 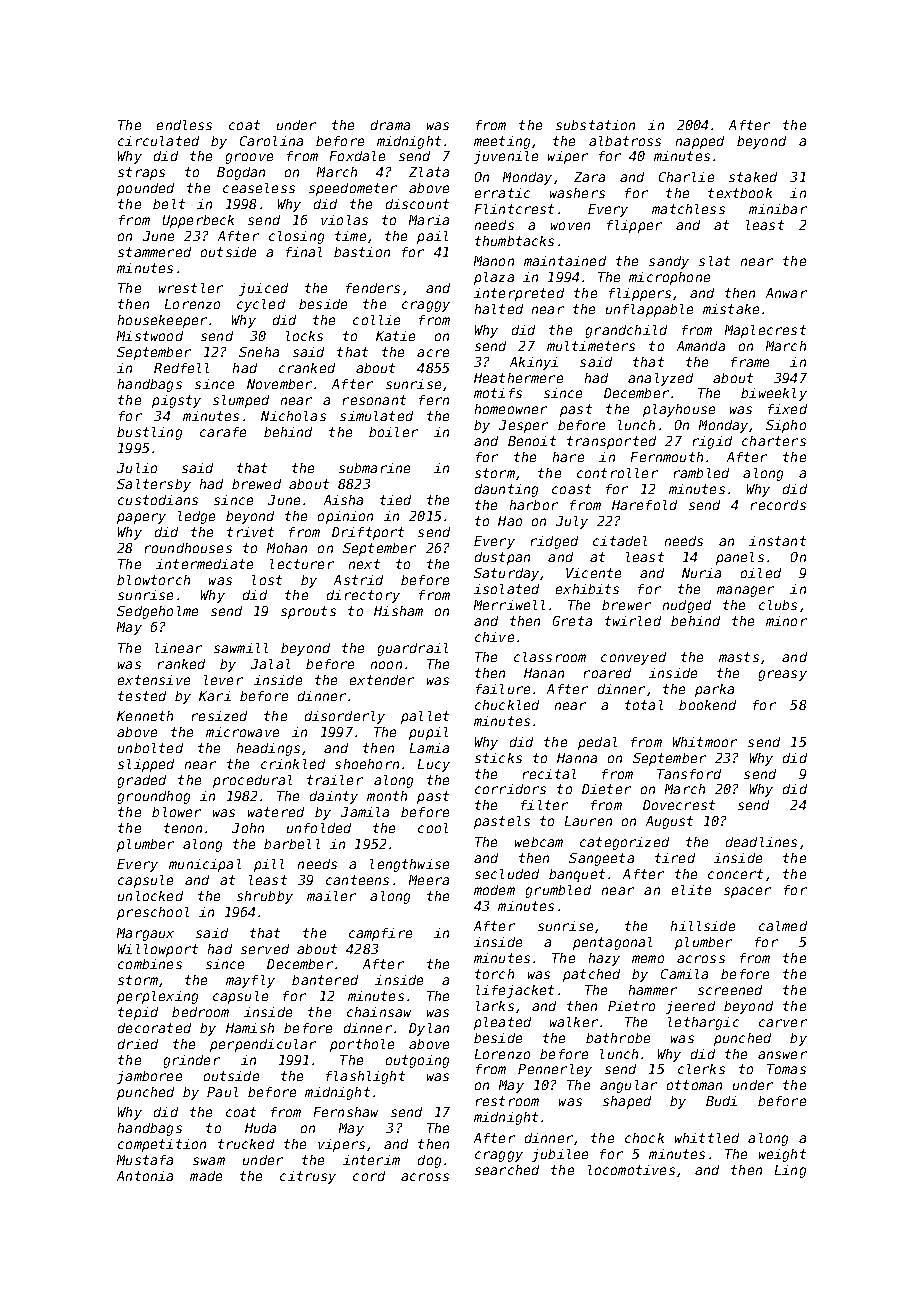 What do you see at coordinates (571, 489) in the image?
I see `coast` at bounding box center [571, 489].
